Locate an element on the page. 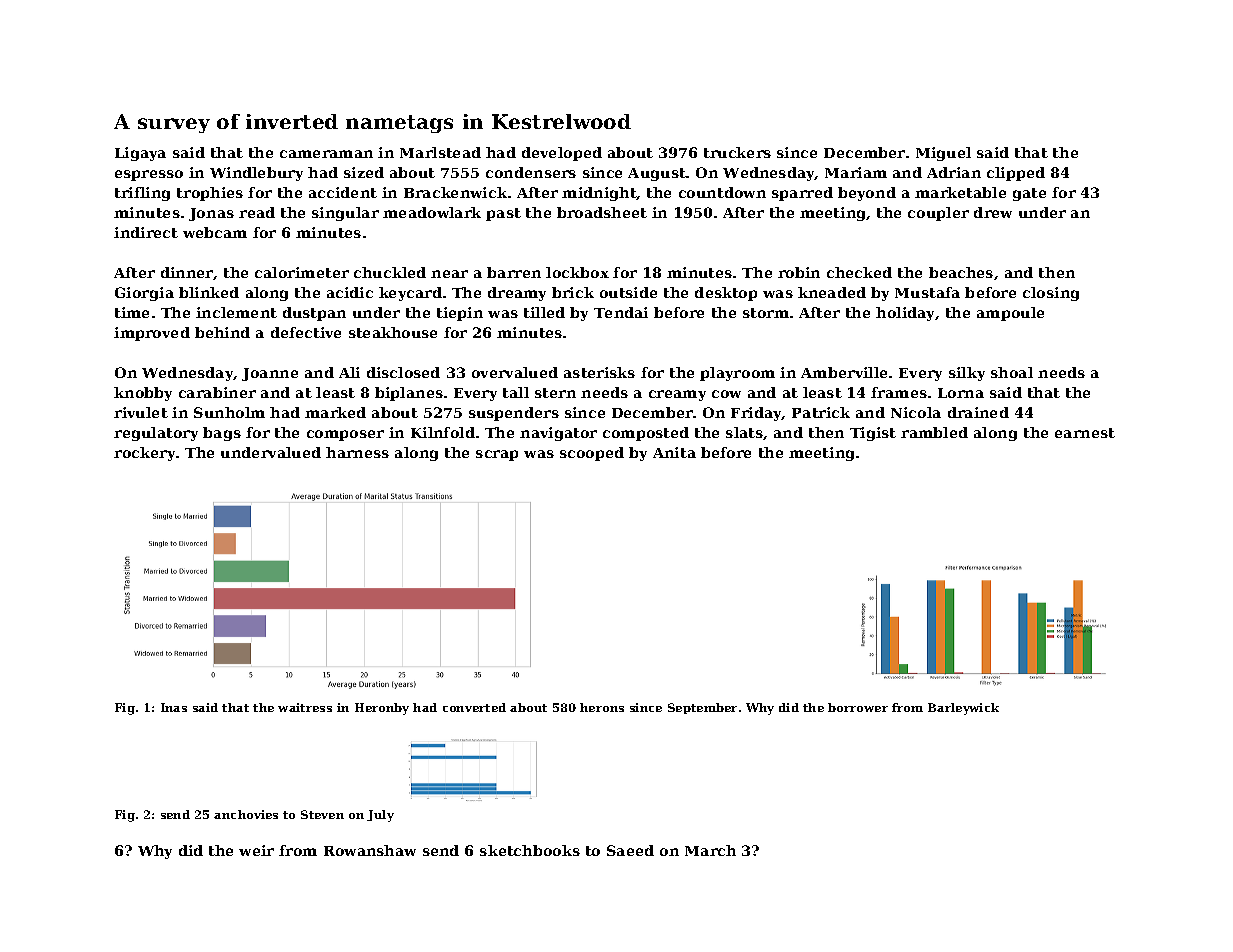  rambled is located at coordinates (934, 432).
